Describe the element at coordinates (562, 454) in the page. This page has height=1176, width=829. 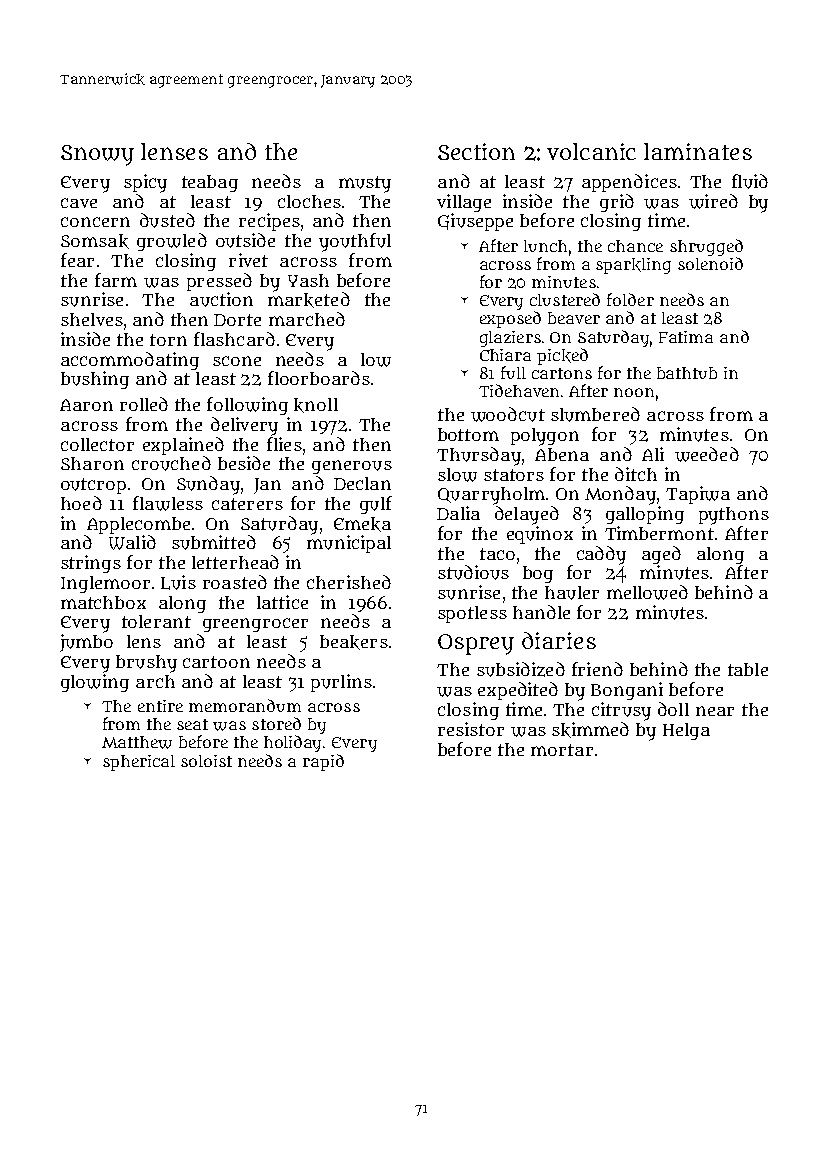
I see `Abena` at that location.
